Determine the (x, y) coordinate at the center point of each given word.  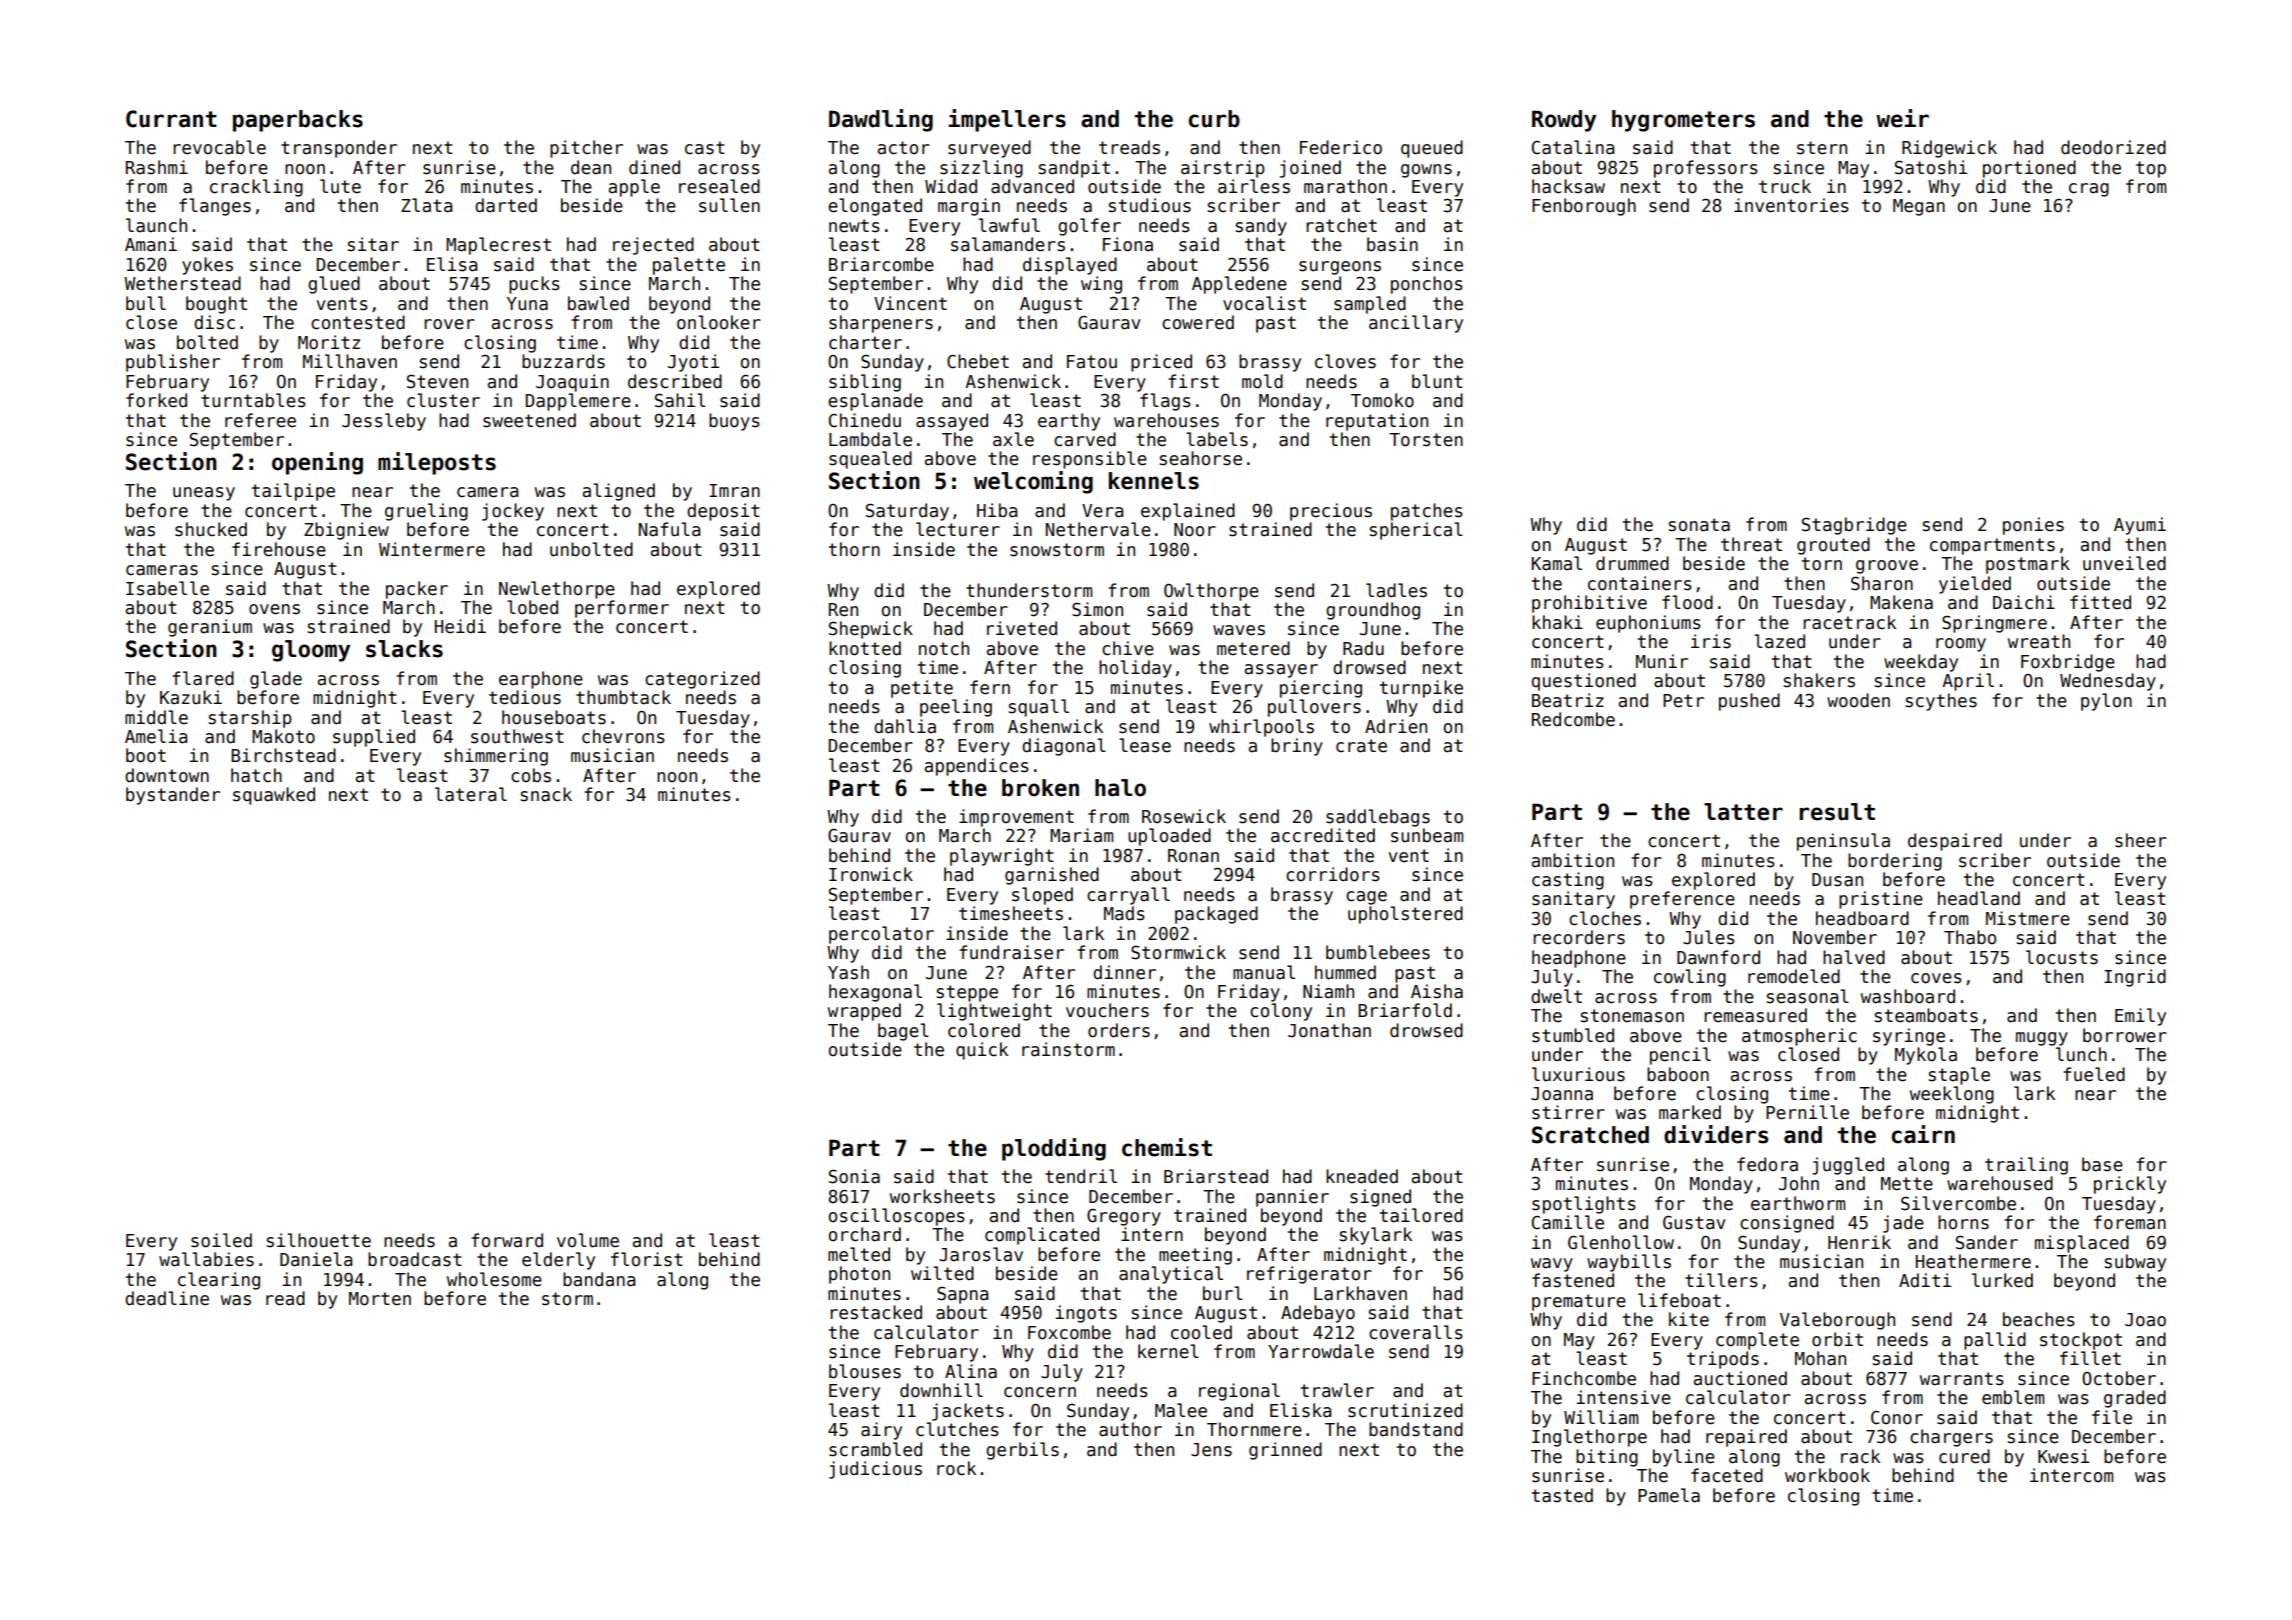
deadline (167, 1298)
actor (904, 148)
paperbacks (298, 121)
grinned (1285, 1451)
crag (2089, 190)
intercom (2071, 1475)
